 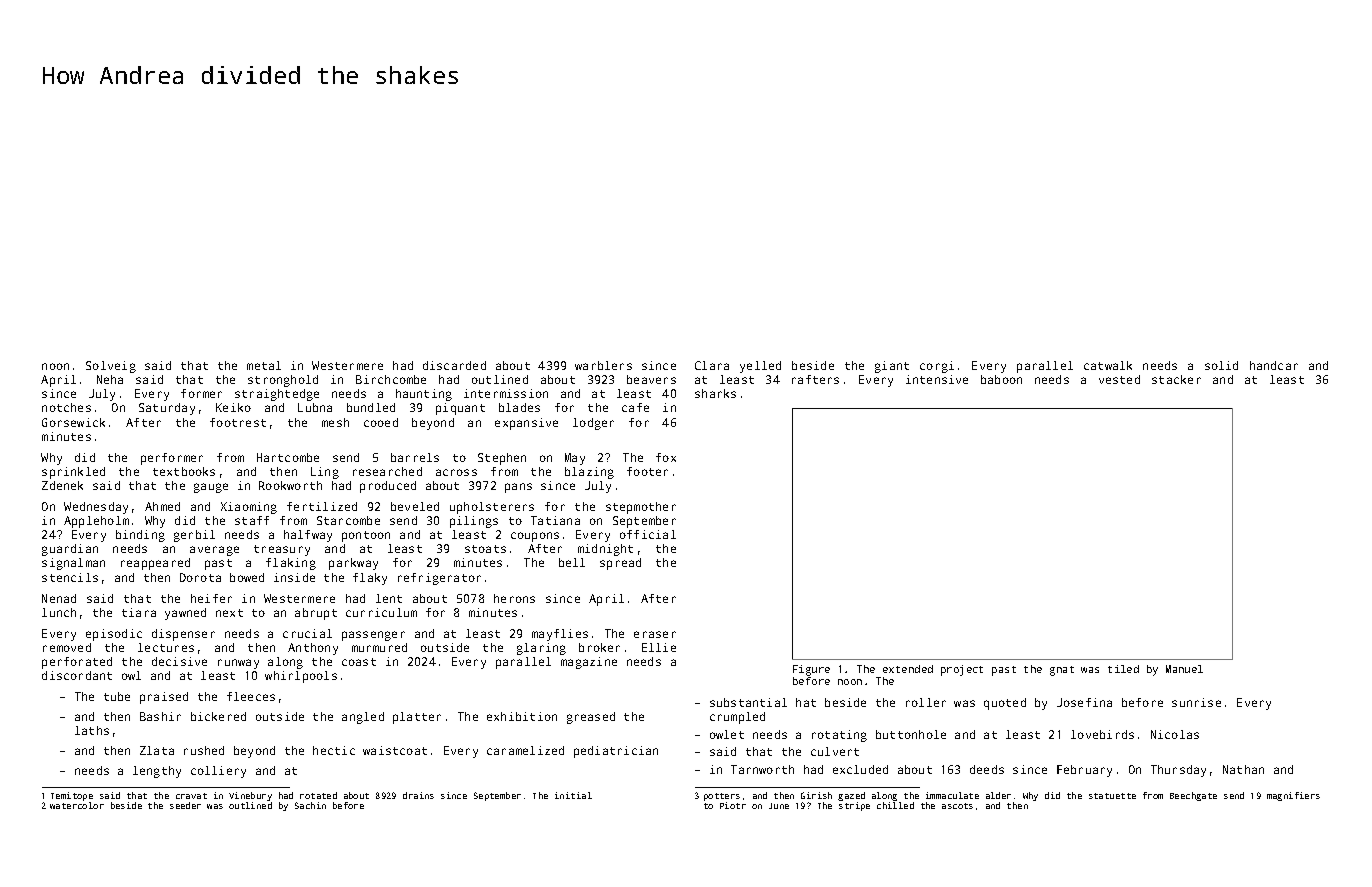 I want to click on Clara, so click(x=712, y=365).
